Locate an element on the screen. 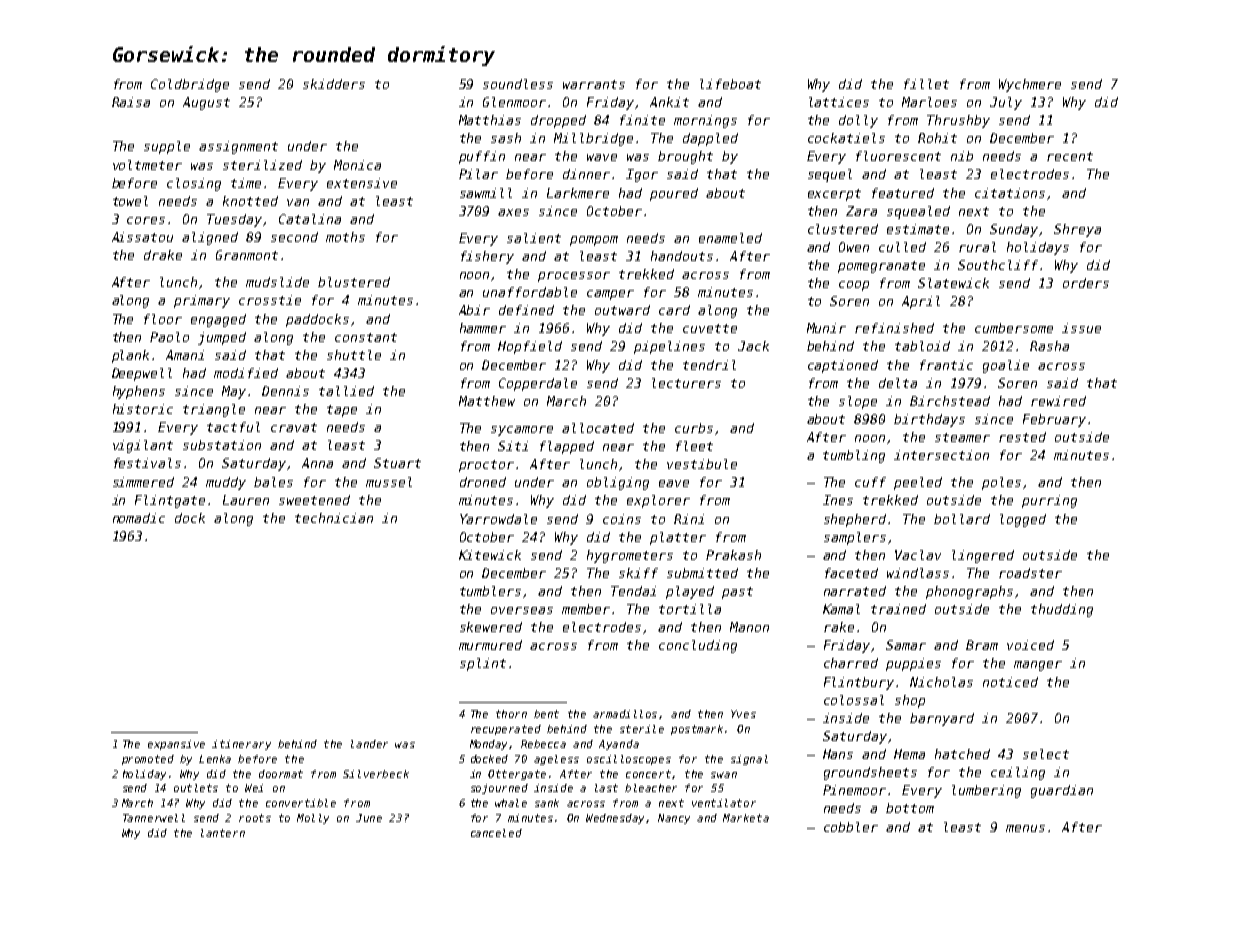 The width and height of the screenshot is (1233, 952). splint is located at coordinates (483, 664).
